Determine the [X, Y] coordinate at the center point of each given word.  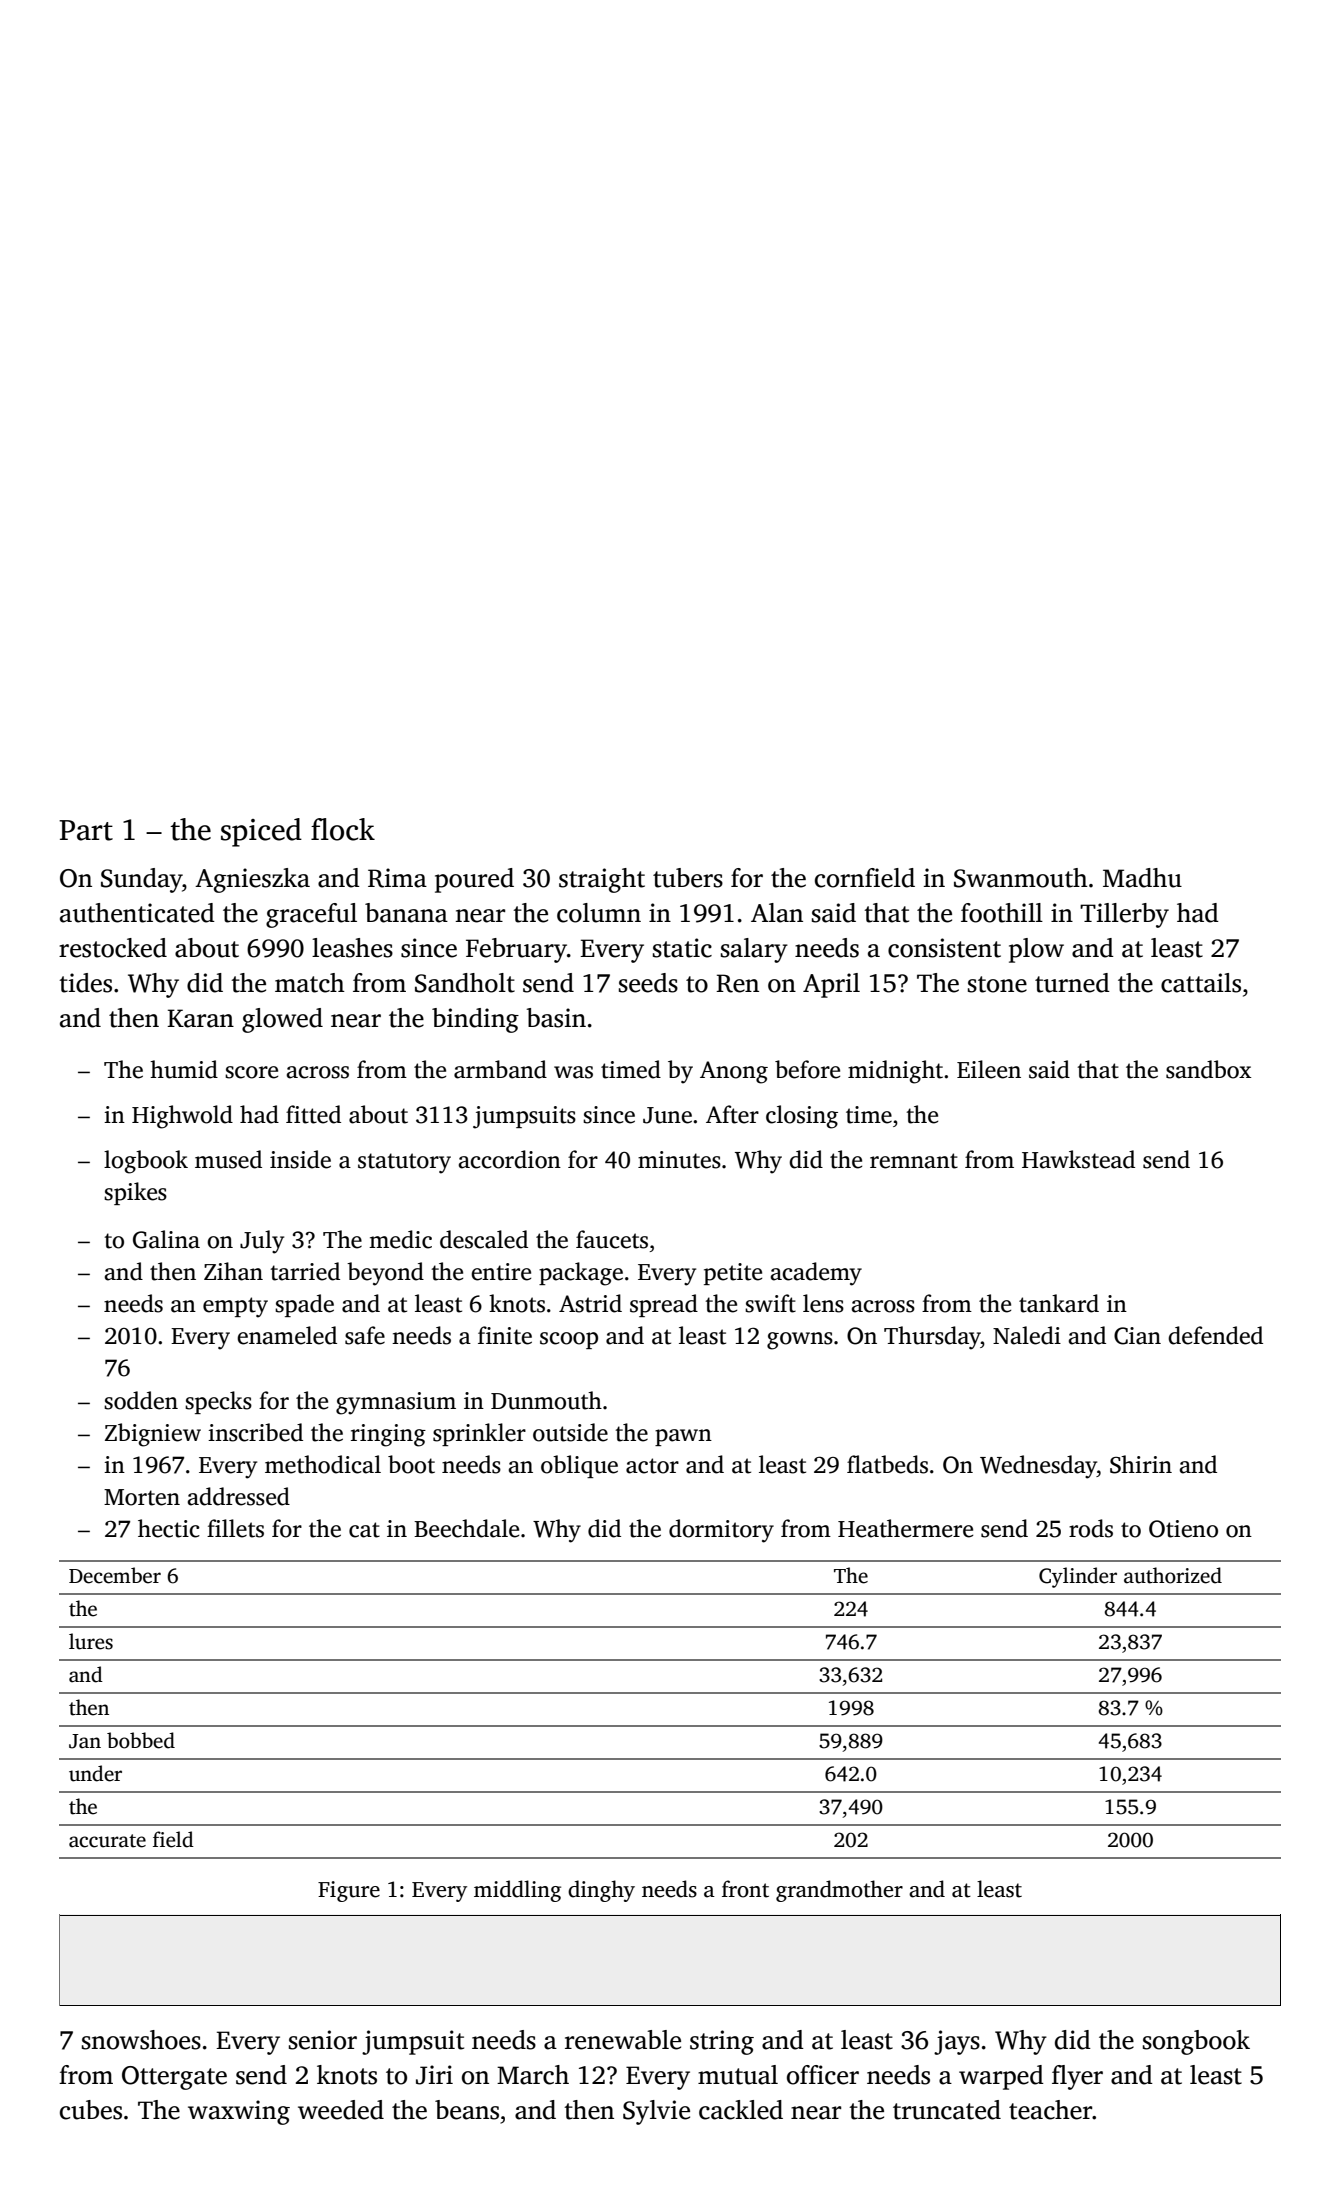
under [95, 1773]
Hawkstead [1078, 1159]
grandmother [839, 1891]
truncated [947, 2110]
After [732, 1114]
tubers [688, 878]
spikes [135, 1193]
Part [86, 830]
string [722, 2042]
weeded [341, 2110]
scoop [569, 1340]
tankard [1059, 1303]
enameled [287, 1335]
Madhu [1142, 878]
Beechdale [466, 1528]
